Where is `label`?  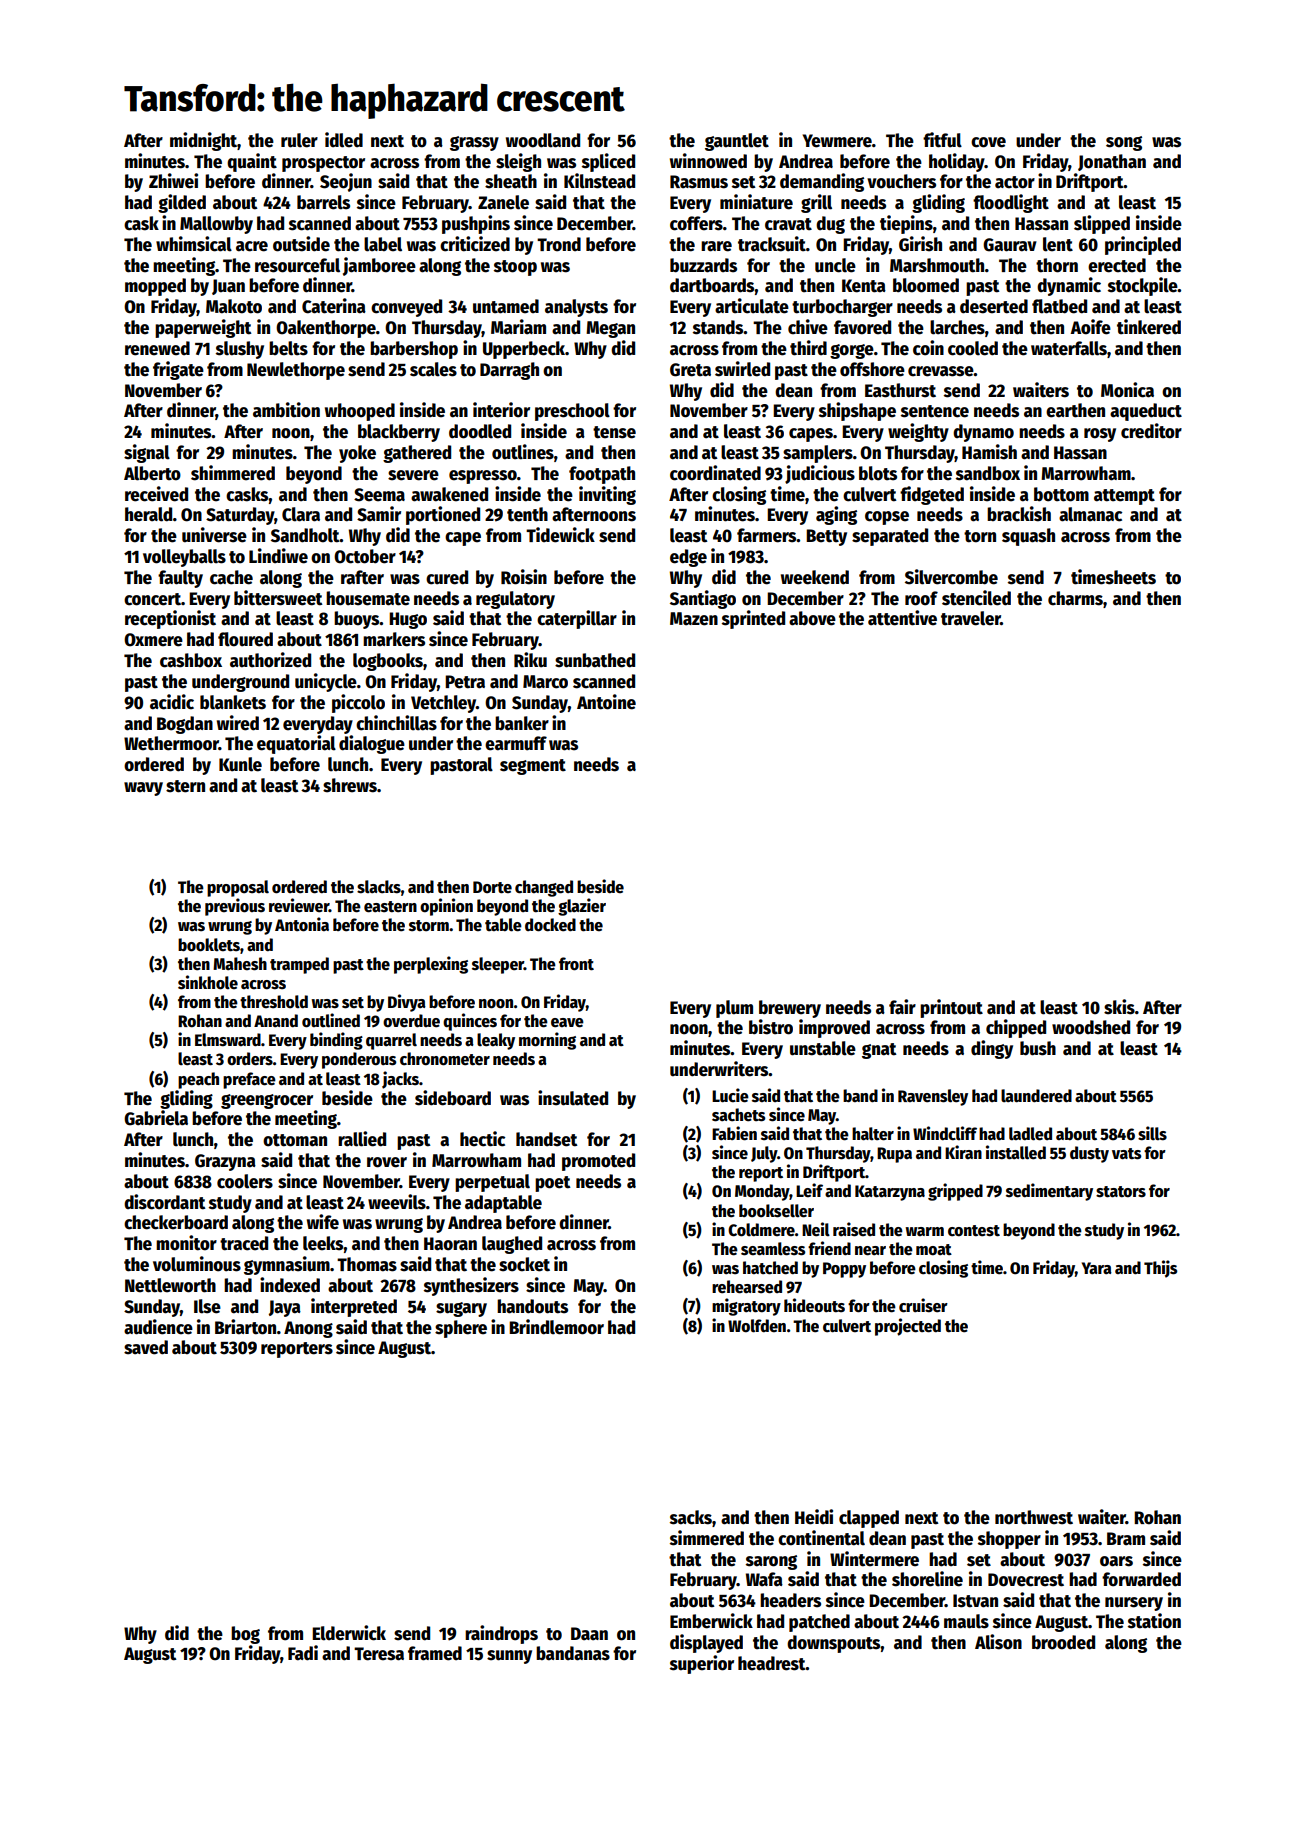
label is located at coordinates (383, 244).
